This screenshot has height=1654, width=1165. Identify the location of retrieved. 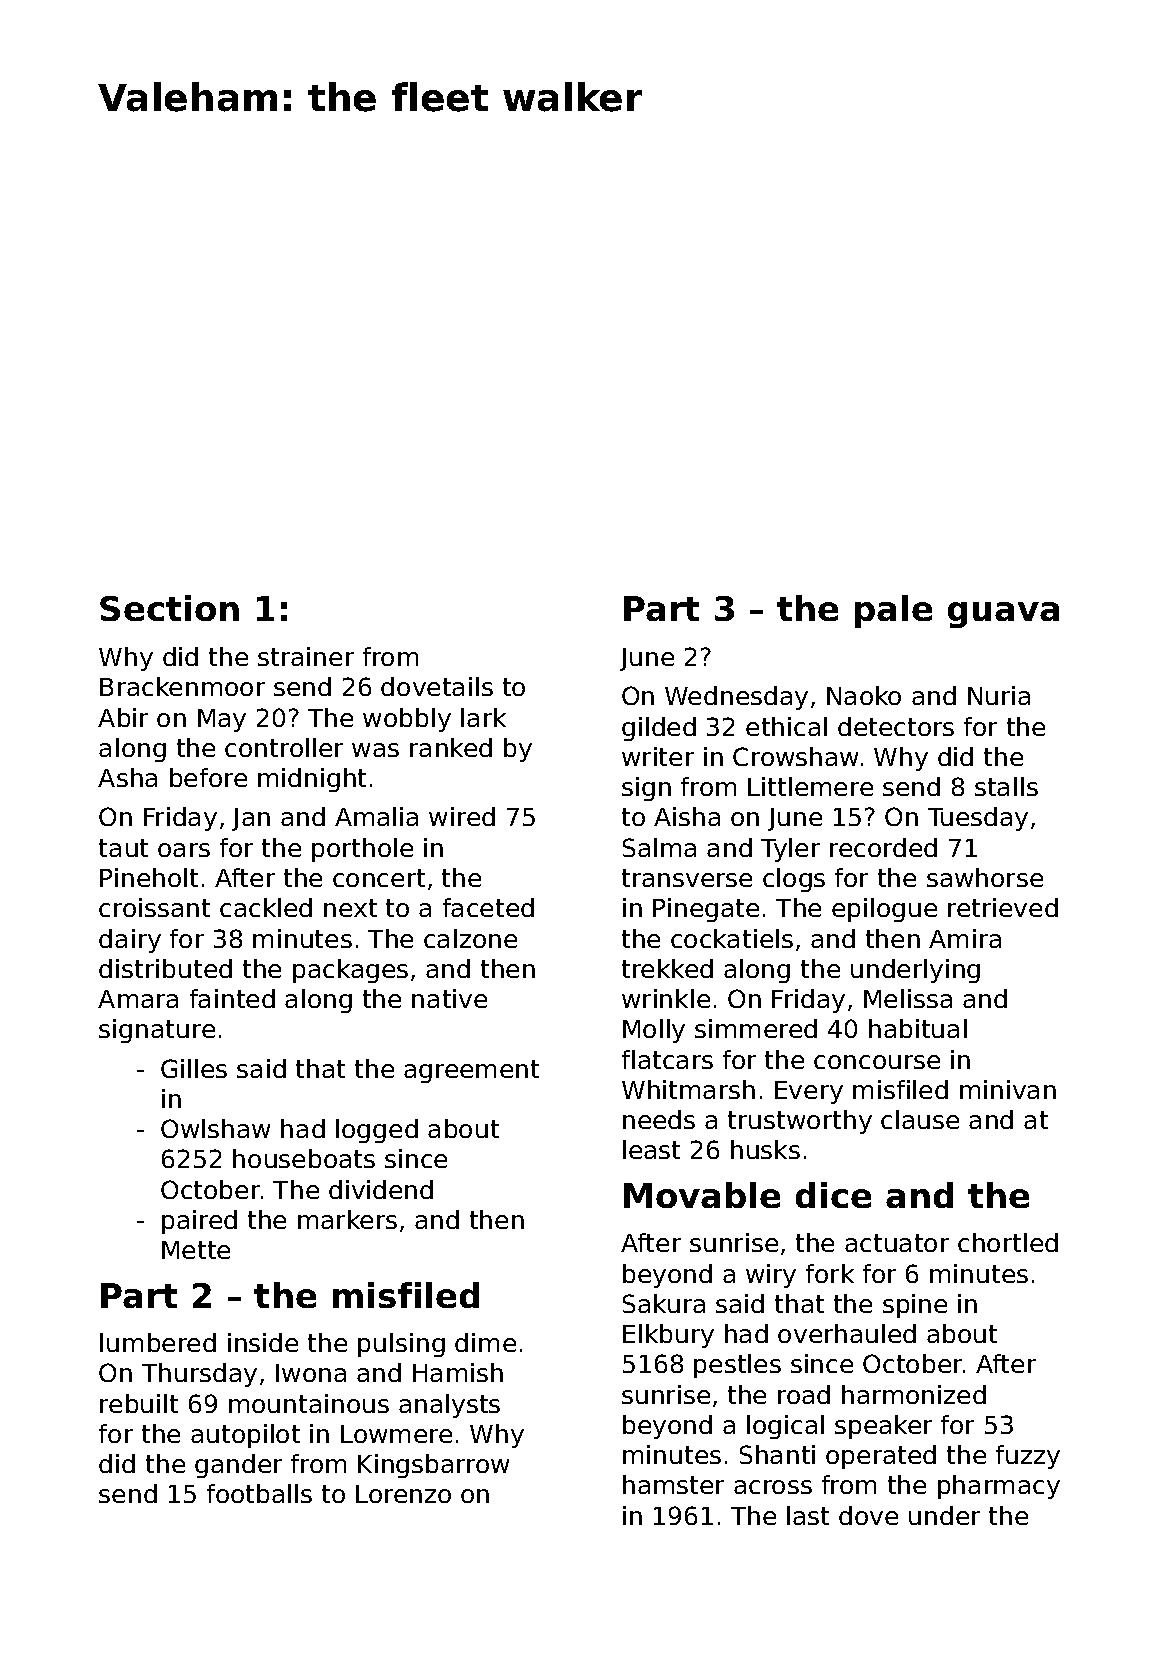
(1003, 907).
